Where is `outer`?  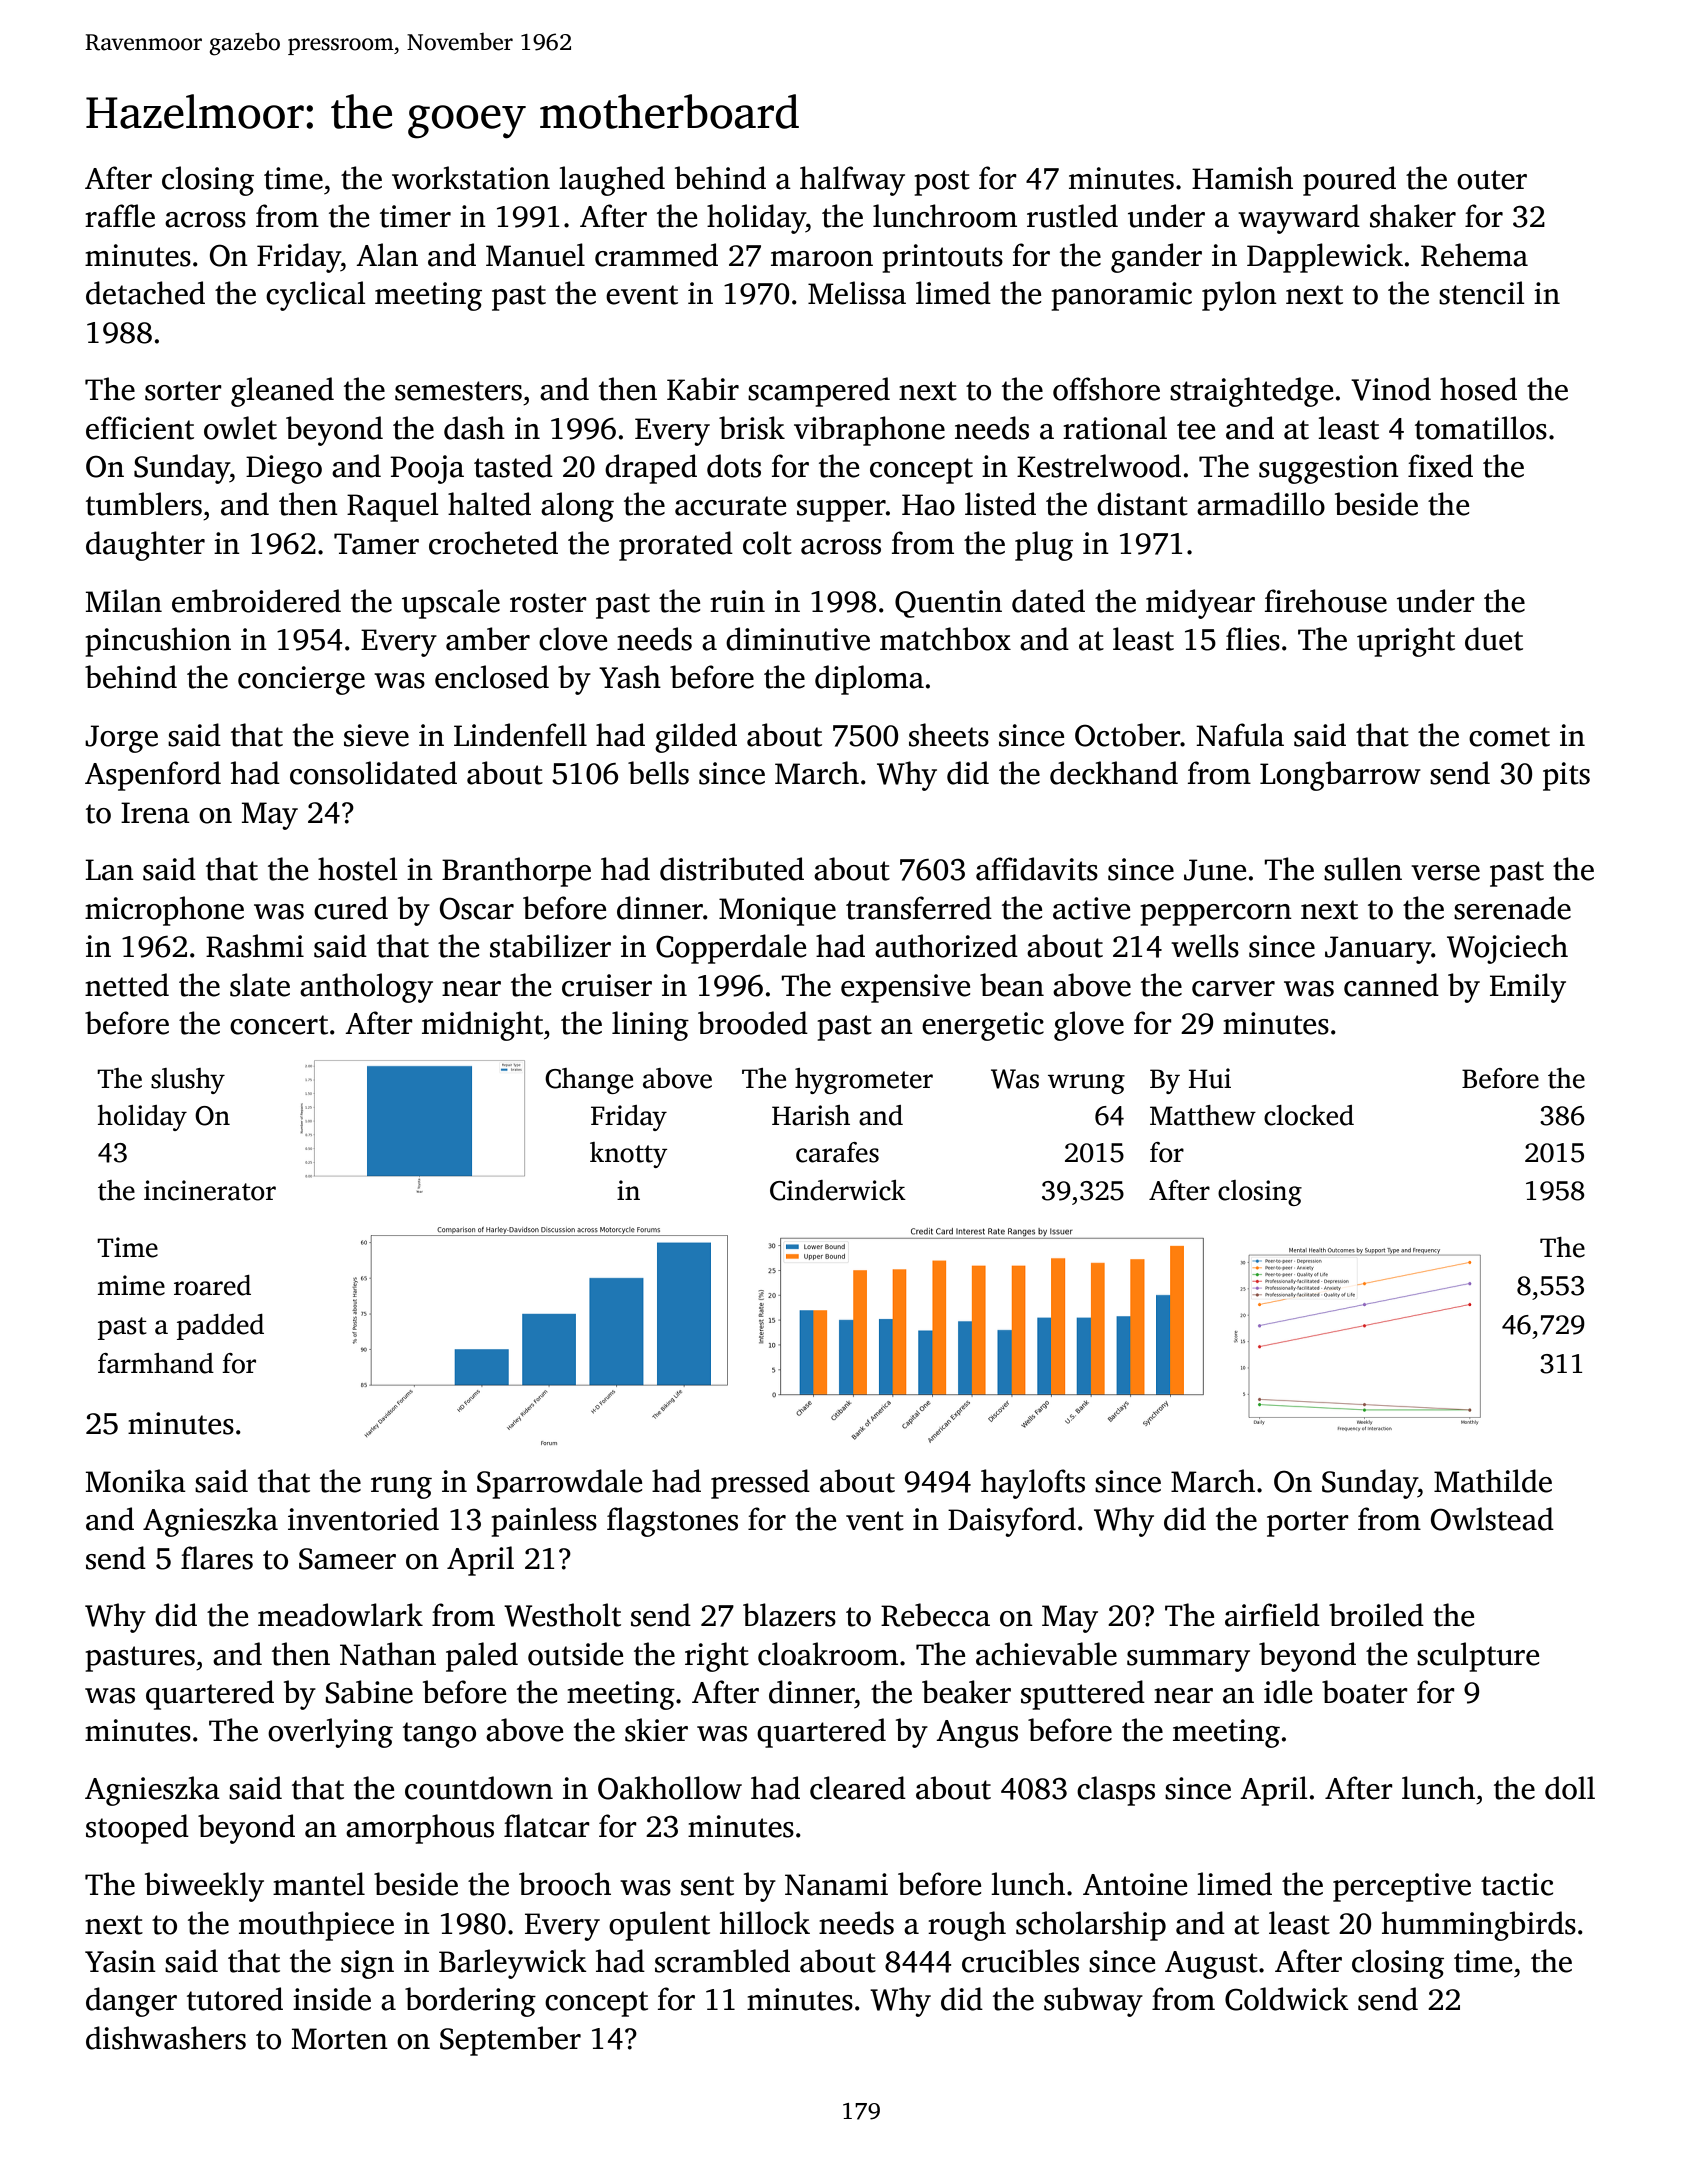
outer is located at coordinates (1492, 180).
